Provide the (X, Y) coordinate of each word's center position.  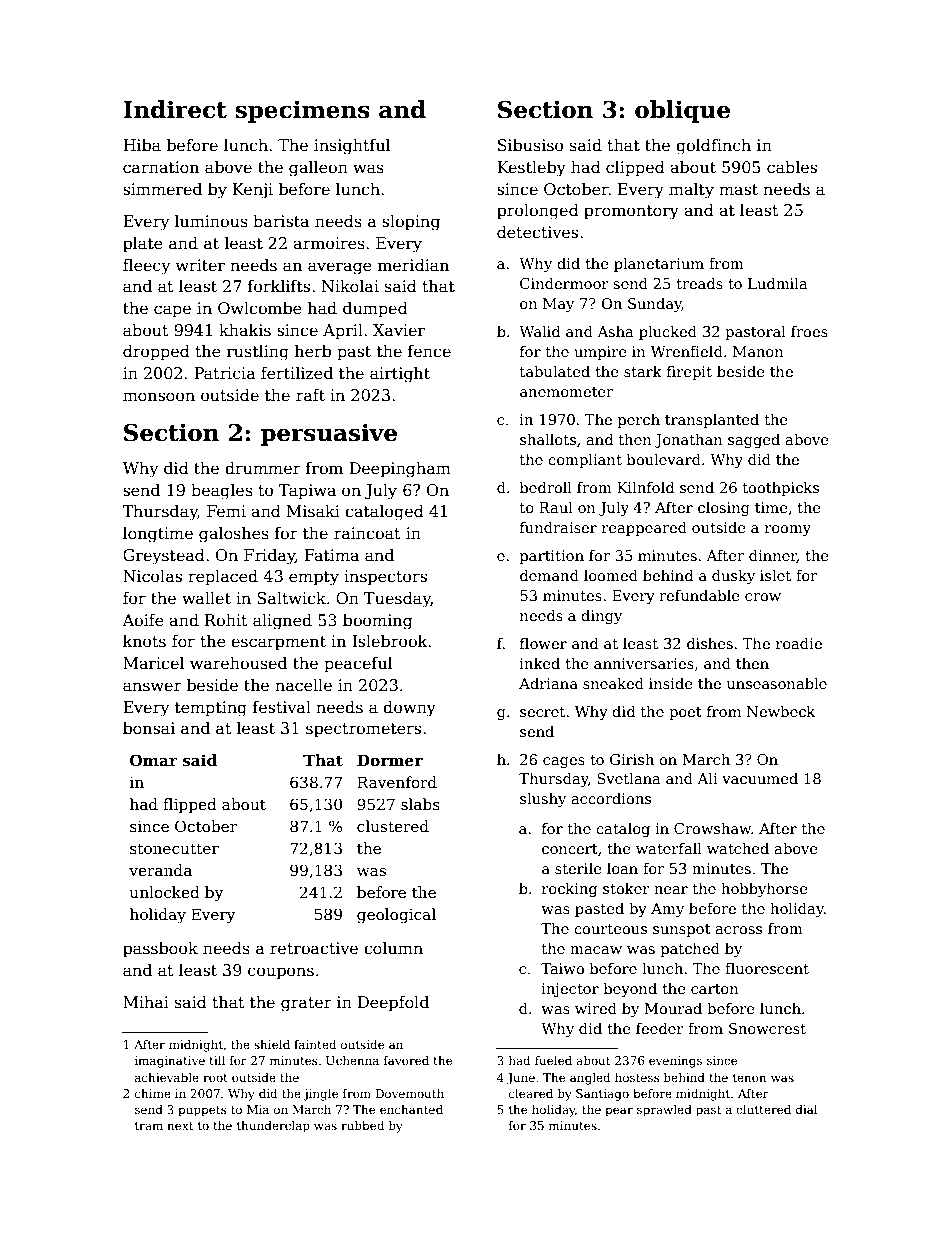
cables (792, 167)
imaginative (170, 1062)
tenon (749, 1078)
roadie (799, 643)
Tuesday (397, 599)
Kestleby (531, 168)
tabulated (555, 371)
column (393, 948)
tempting (211, 709)
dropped (156, 352)
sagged (754, 440)
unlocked (165, 892)
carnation (161, 167)
